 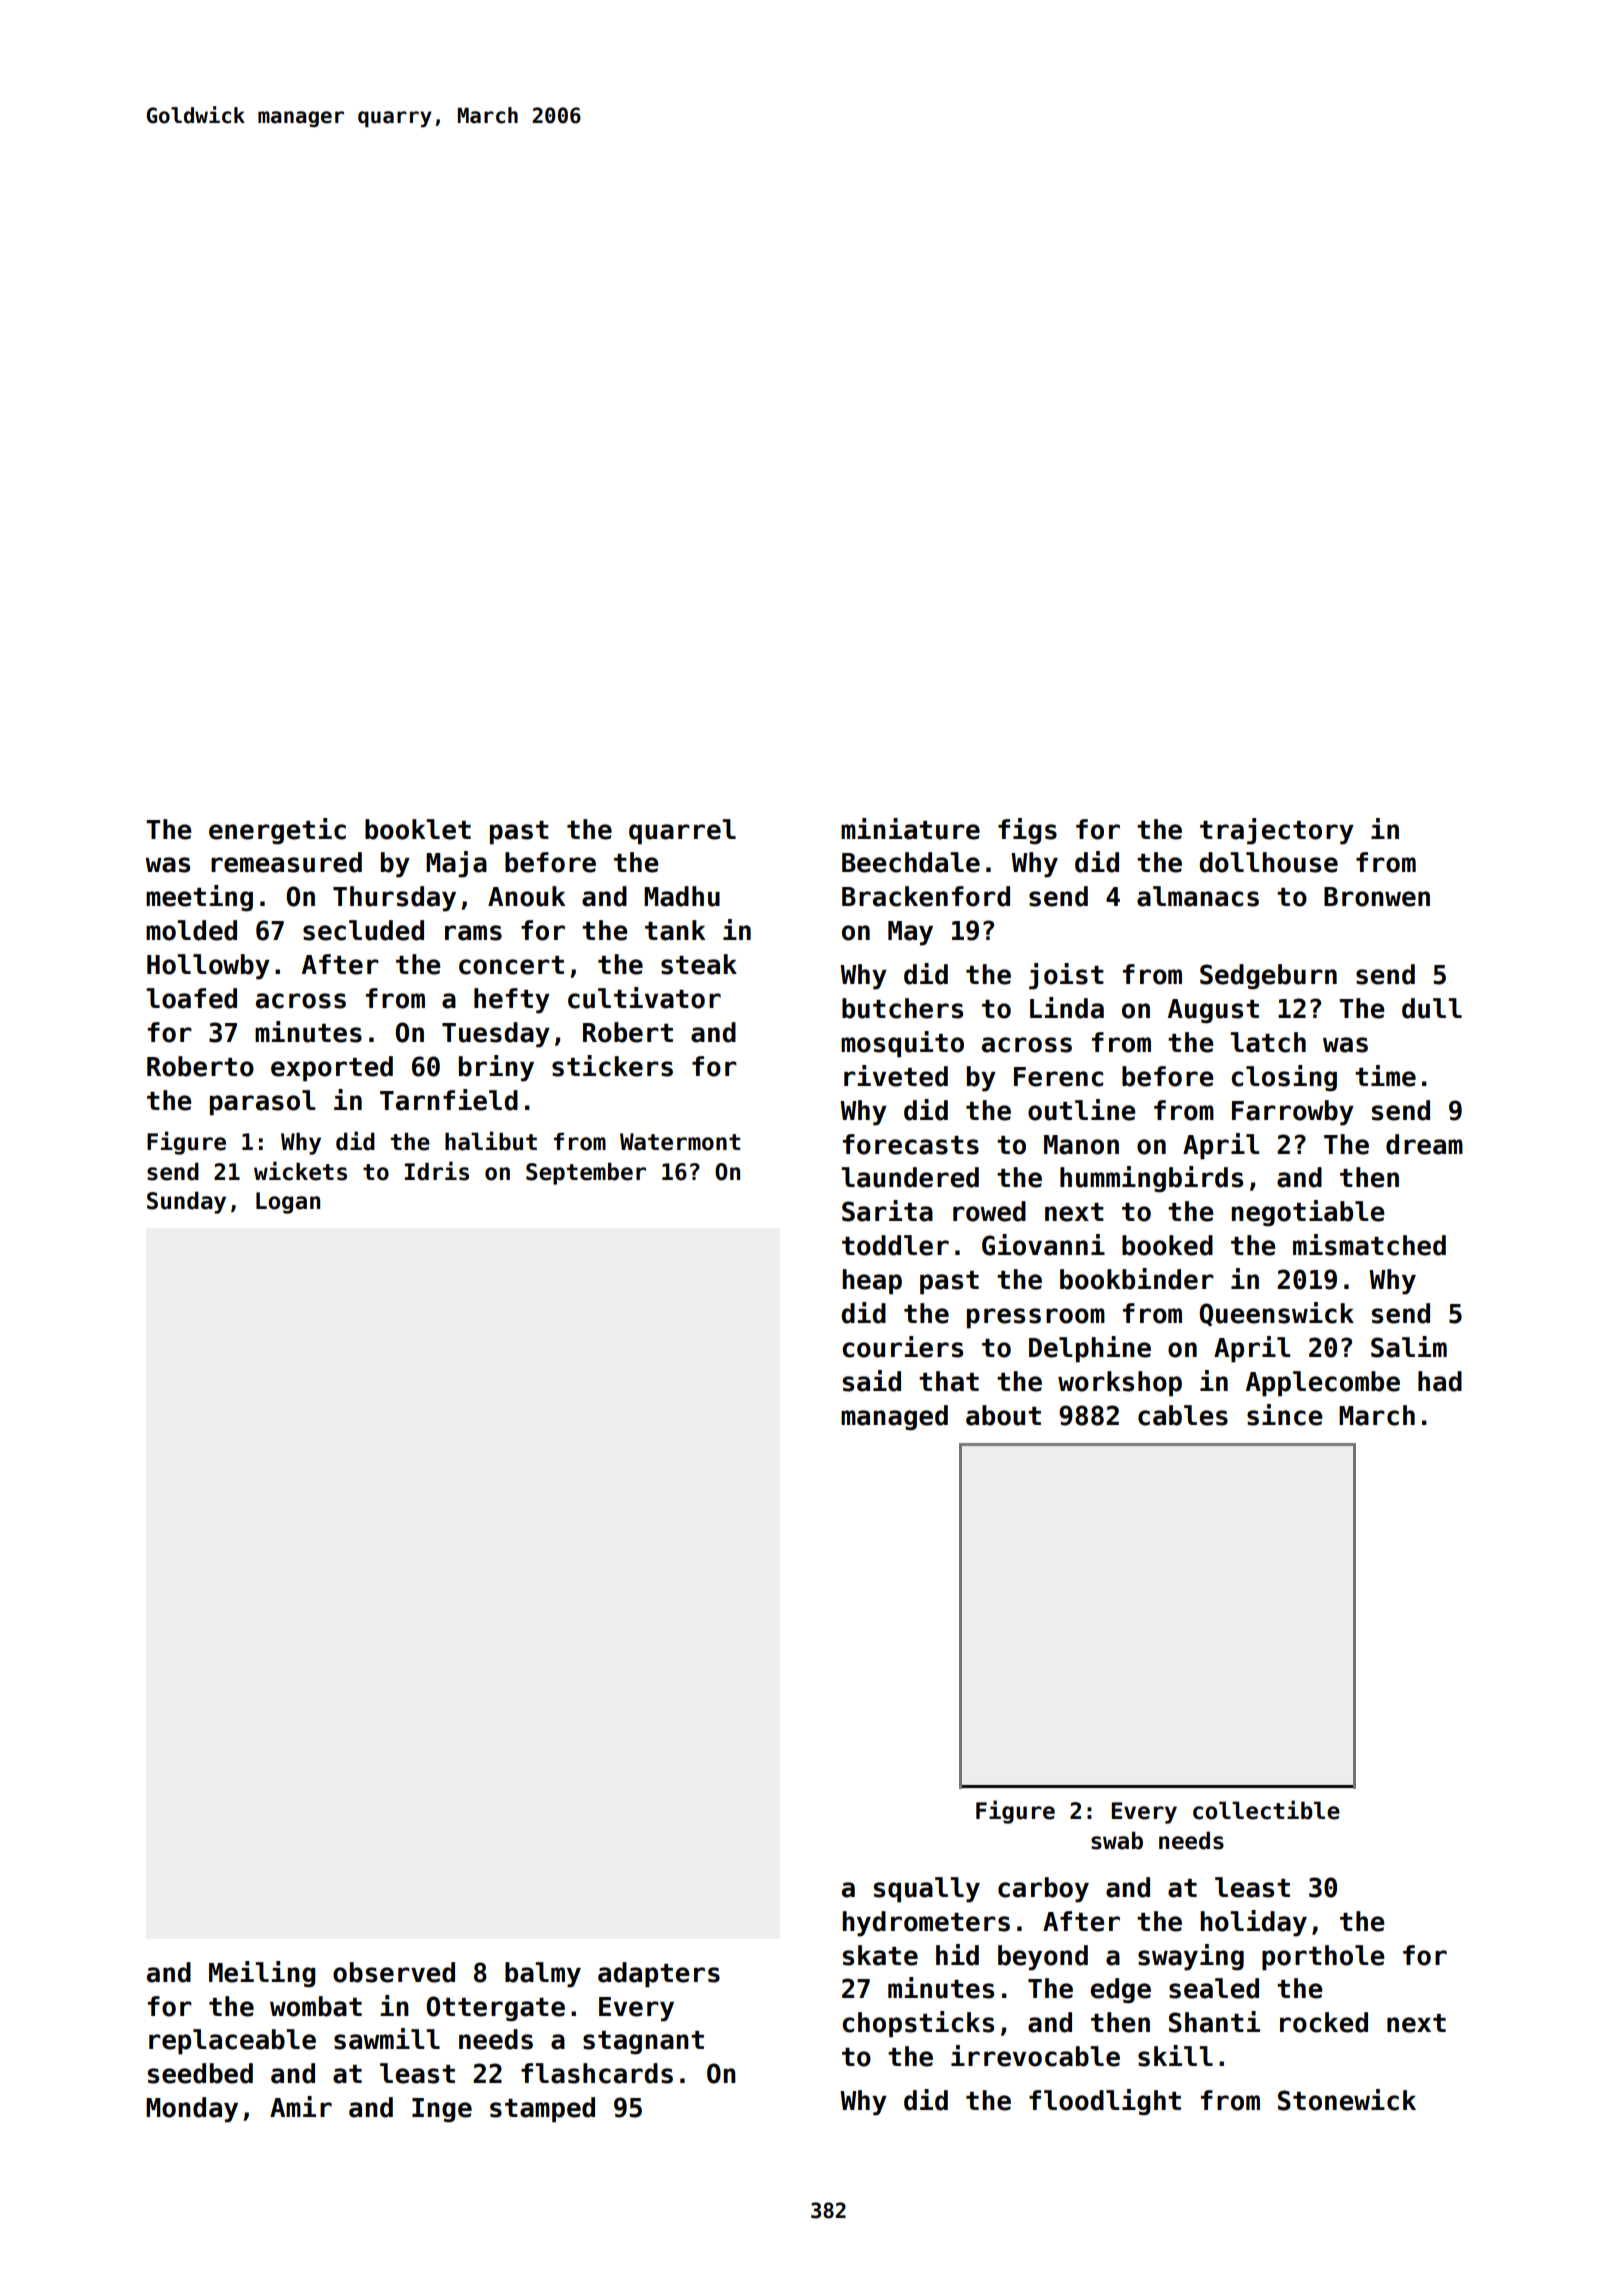 I want to click on trajectory, so click(x=1277, y=831).
